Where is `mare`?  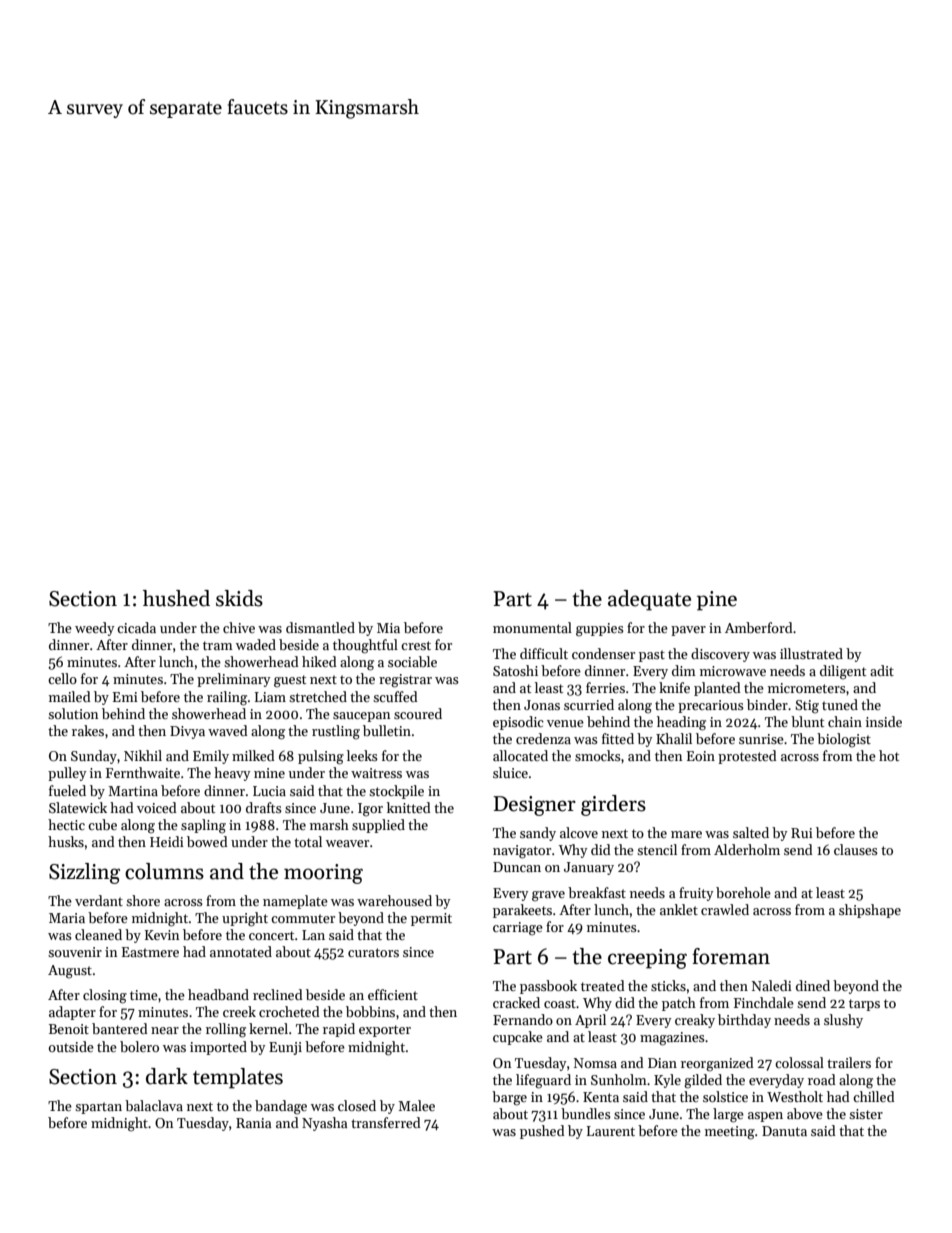
mare is located at coordinates (686, 834).
